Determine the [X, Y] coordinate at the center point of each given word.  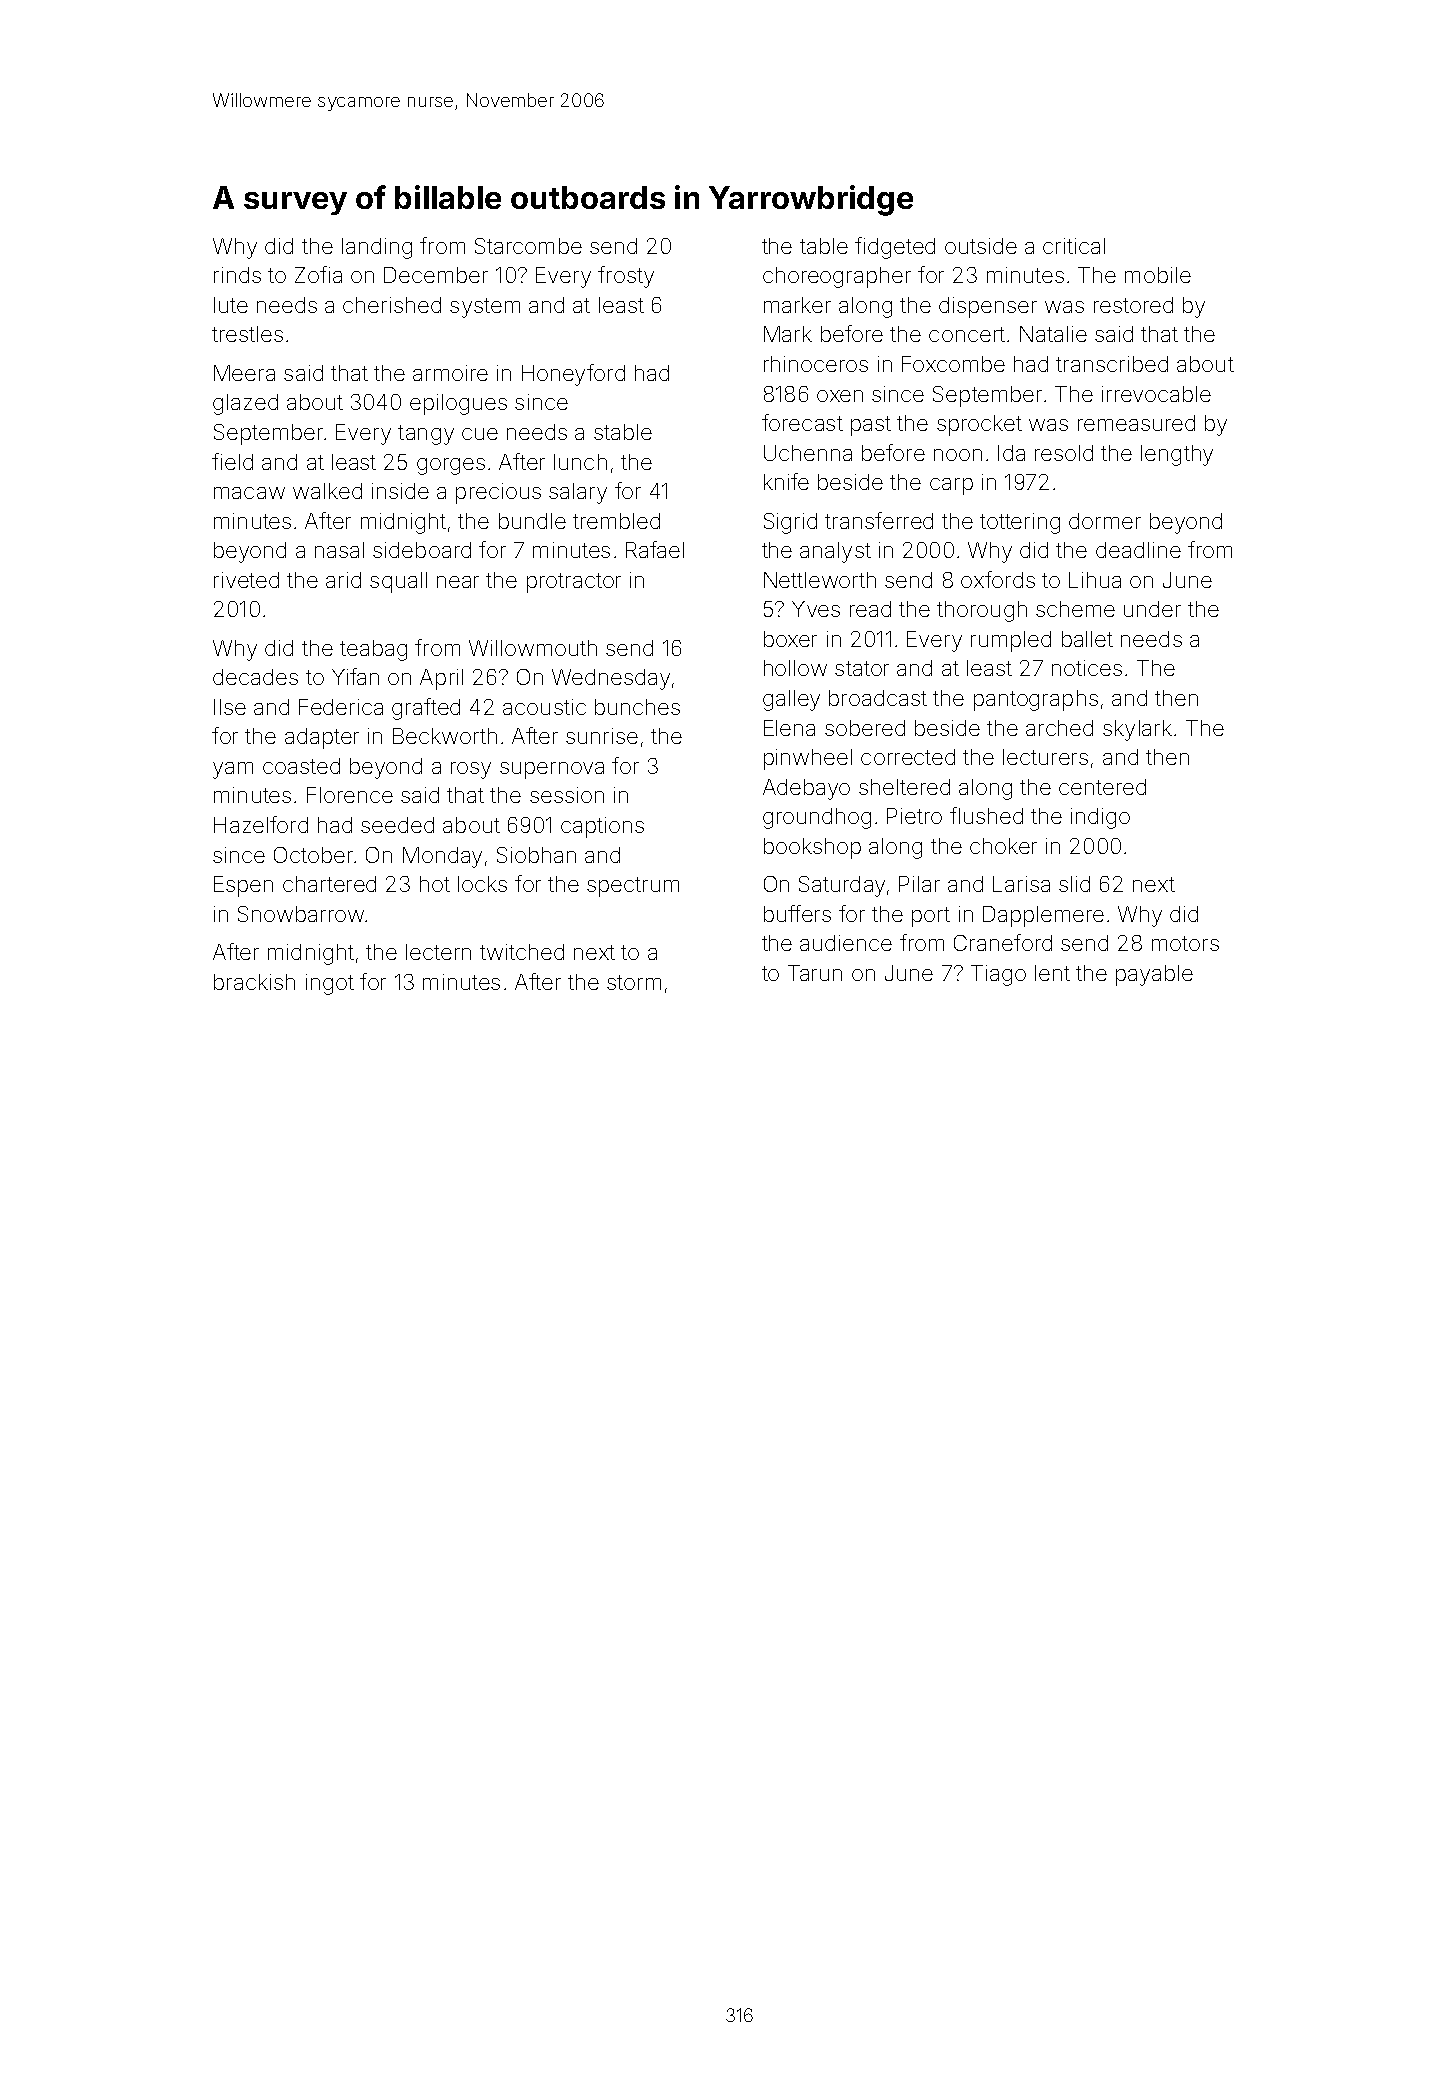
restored [1133, 305]
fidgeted [895, 248]
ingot [330, 984]
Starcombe [528, 246]
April [441, 679]
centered [1102, 787]
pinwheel [808, 759]
